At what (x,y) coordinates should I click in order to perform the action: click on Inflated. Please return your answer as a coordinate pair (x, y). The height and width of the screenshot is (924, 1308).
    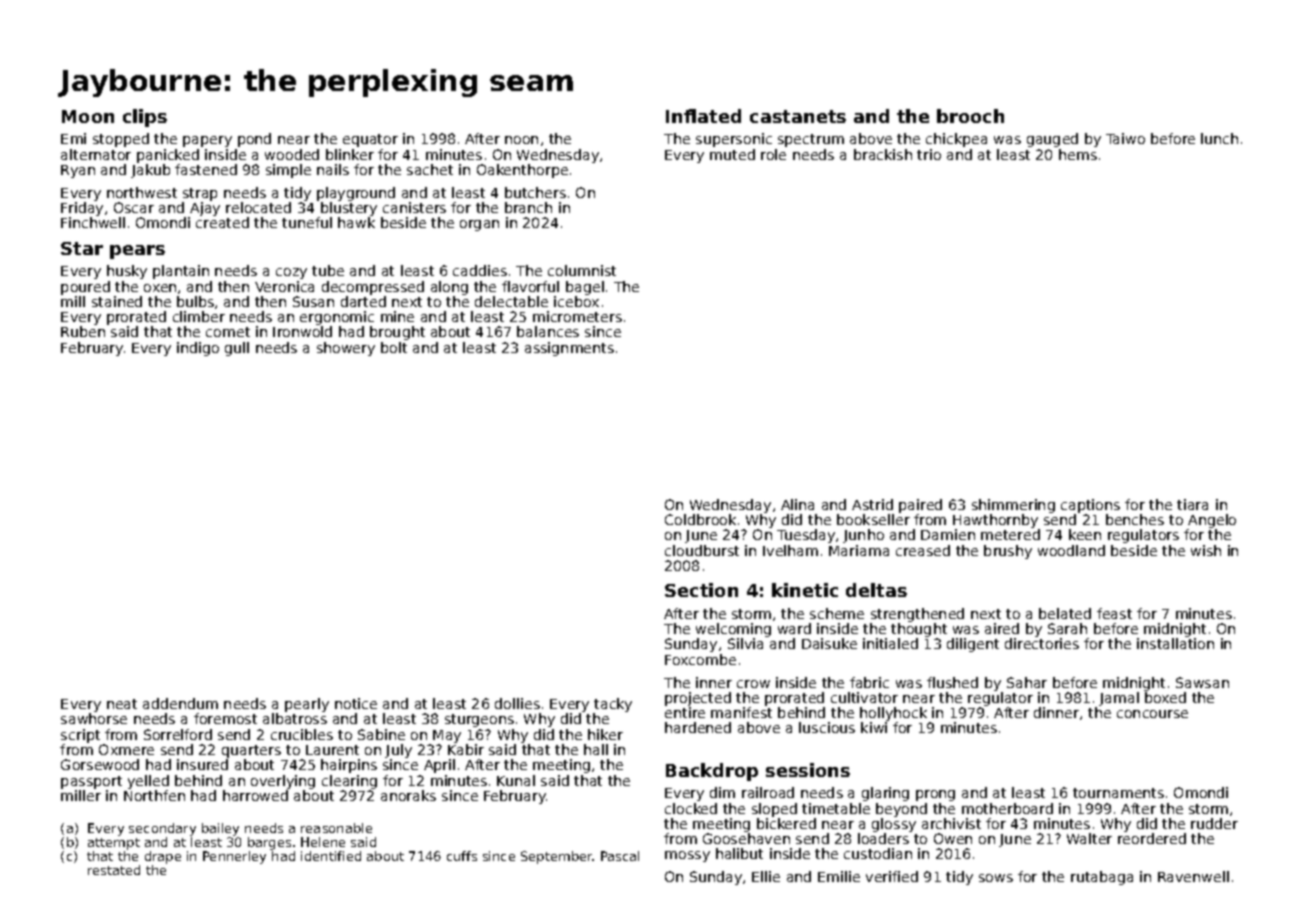
    Looking at the image, I should click on (703, 116).
